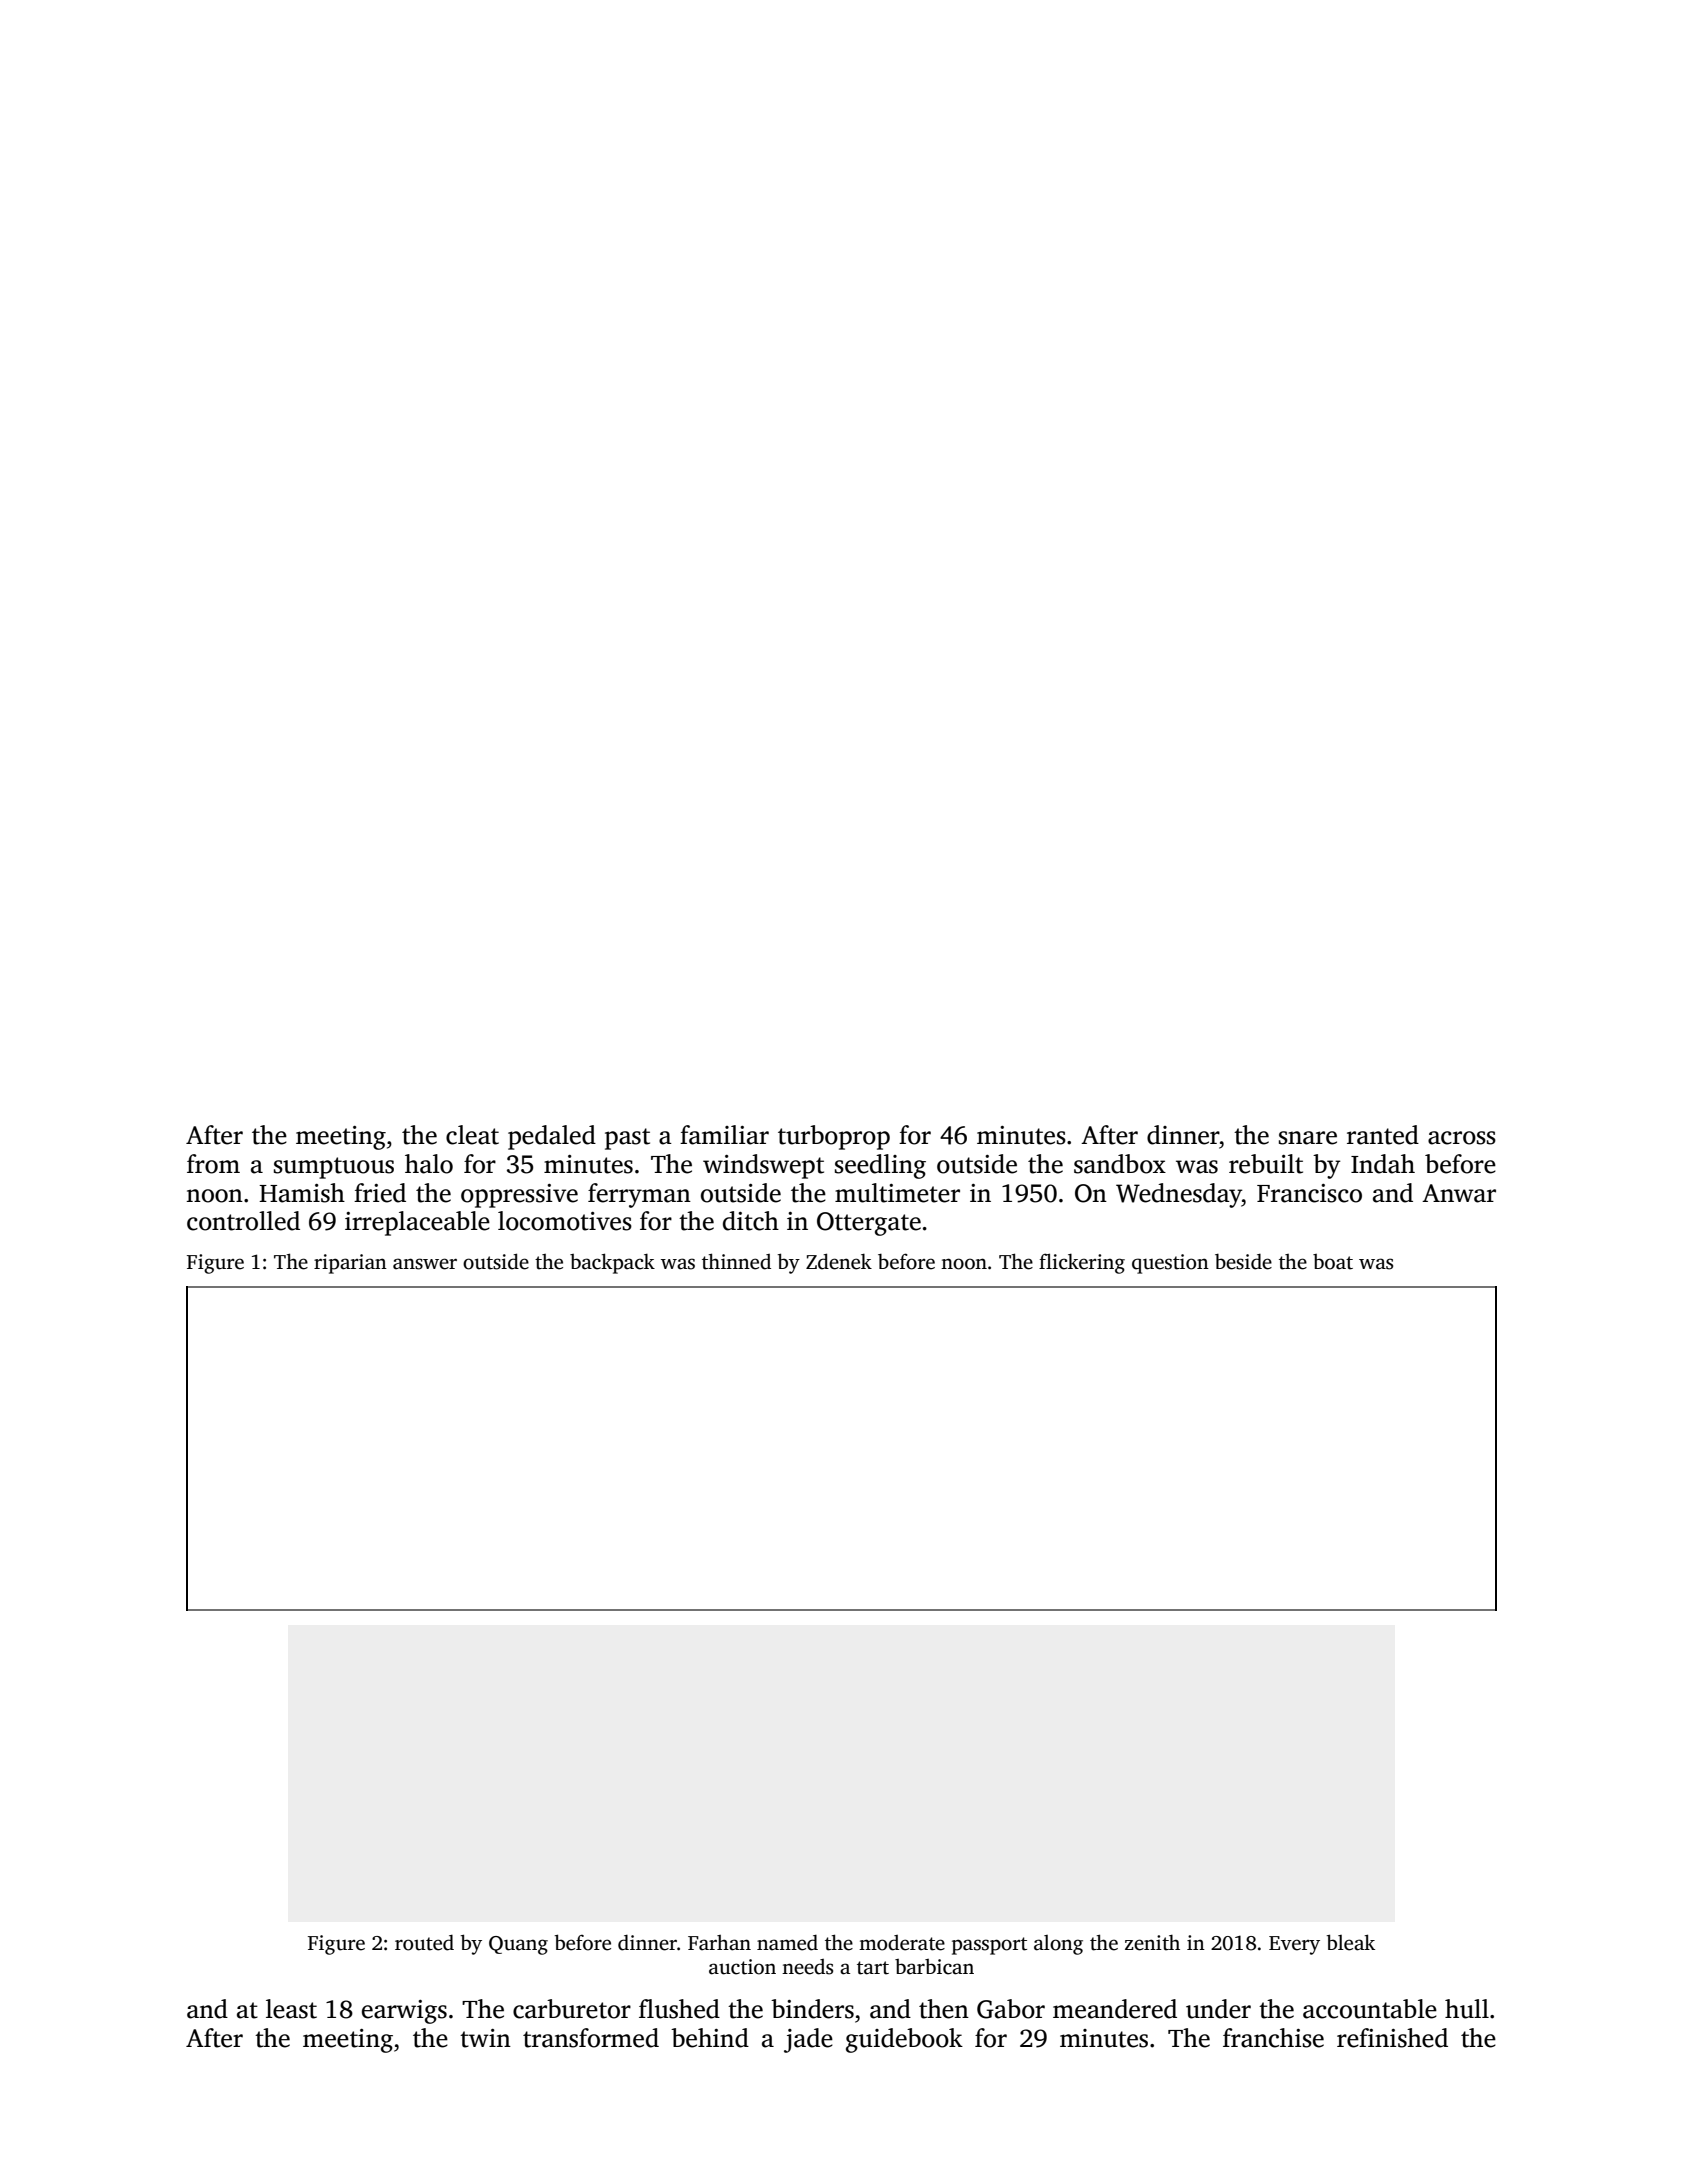 The height and width of the document is (2178, 1683). Describe the element at coordinates (1351, 1942) in the document. I see `bleak` at that location.
